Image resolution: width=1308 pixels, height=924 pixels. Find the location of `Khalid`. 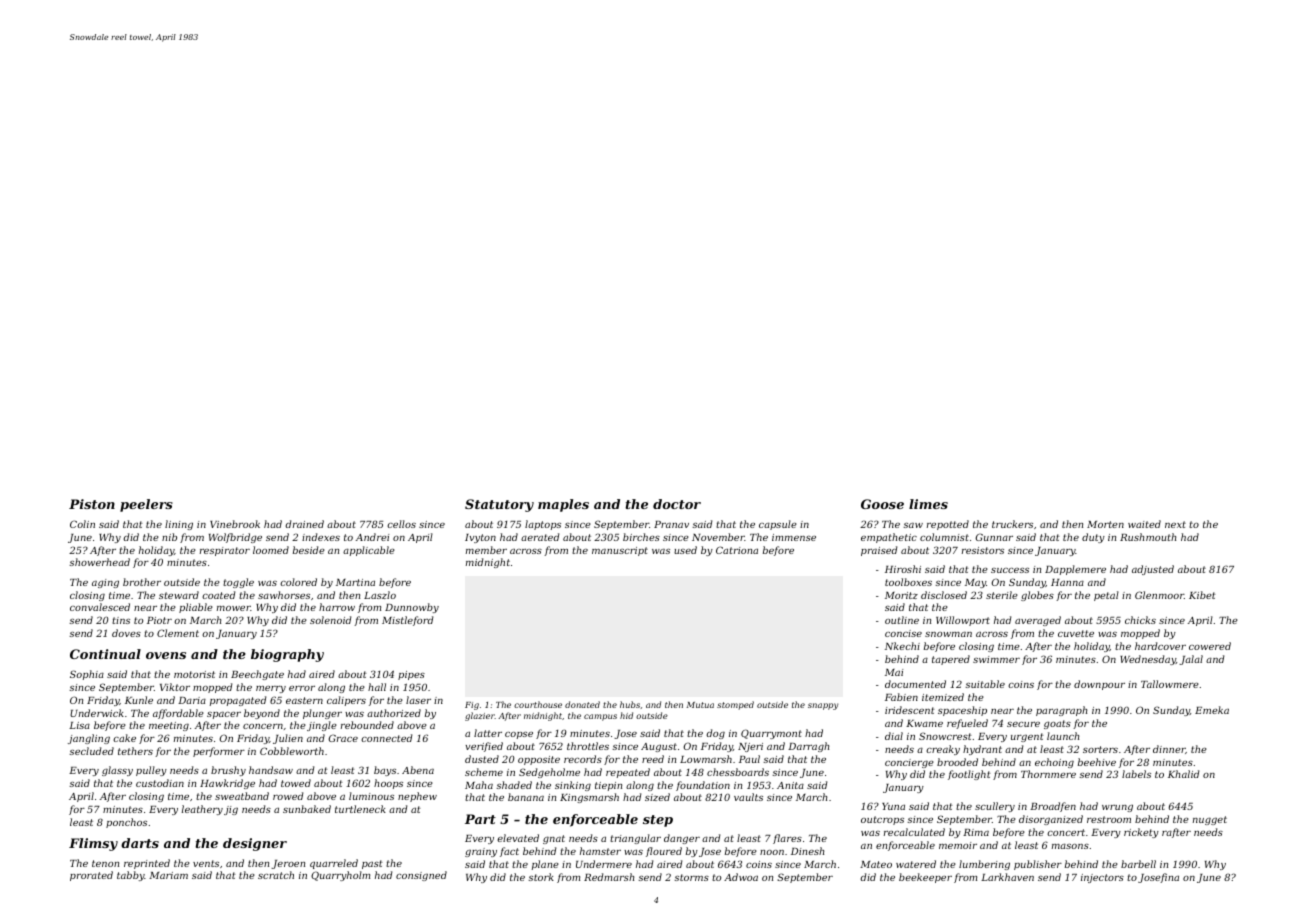

Khalid is located at coordinates (1183, 774).
